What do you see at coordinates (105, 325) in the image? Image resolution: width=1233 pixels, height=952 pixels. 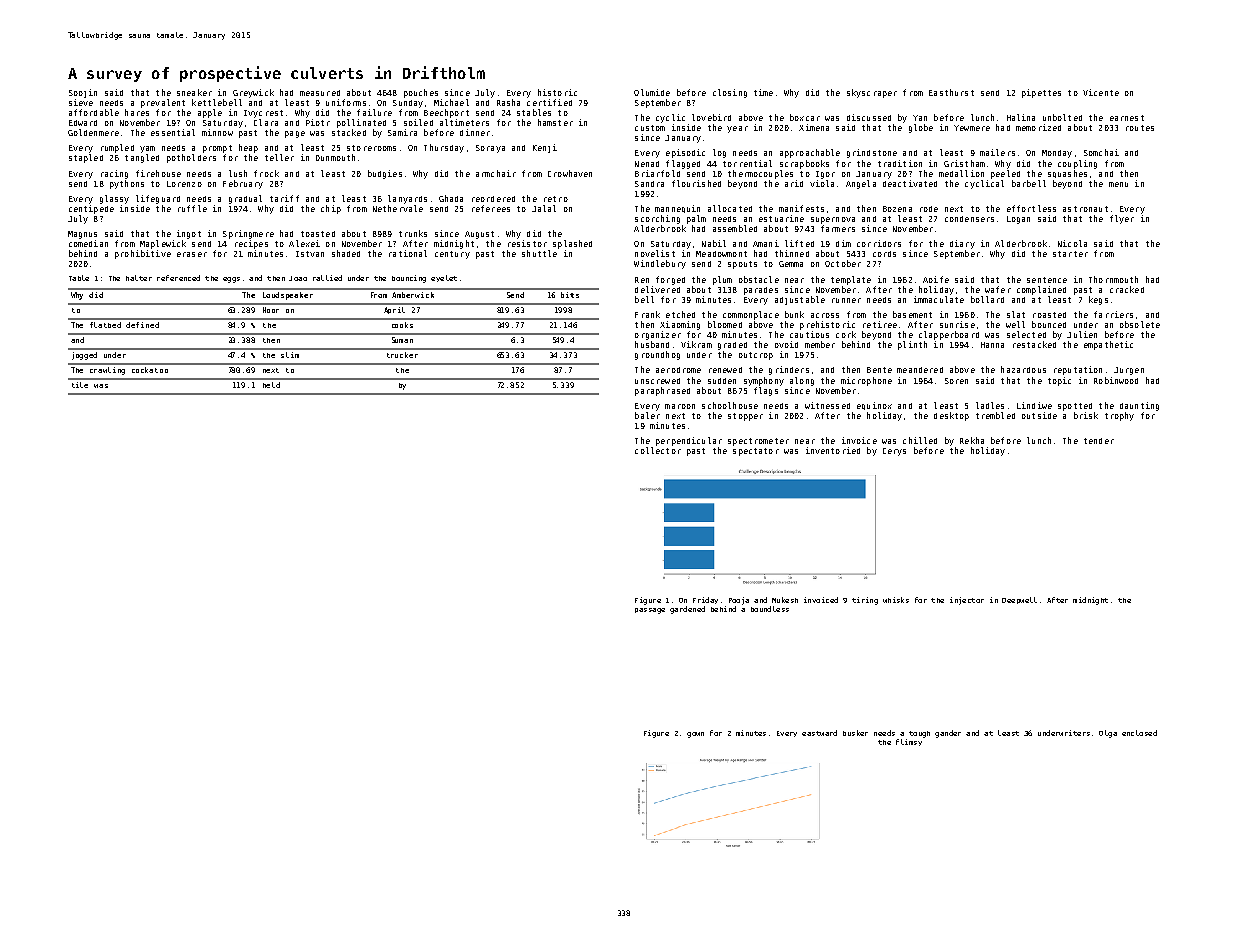 I see `flatbed` at bounding box center [105, 325].
